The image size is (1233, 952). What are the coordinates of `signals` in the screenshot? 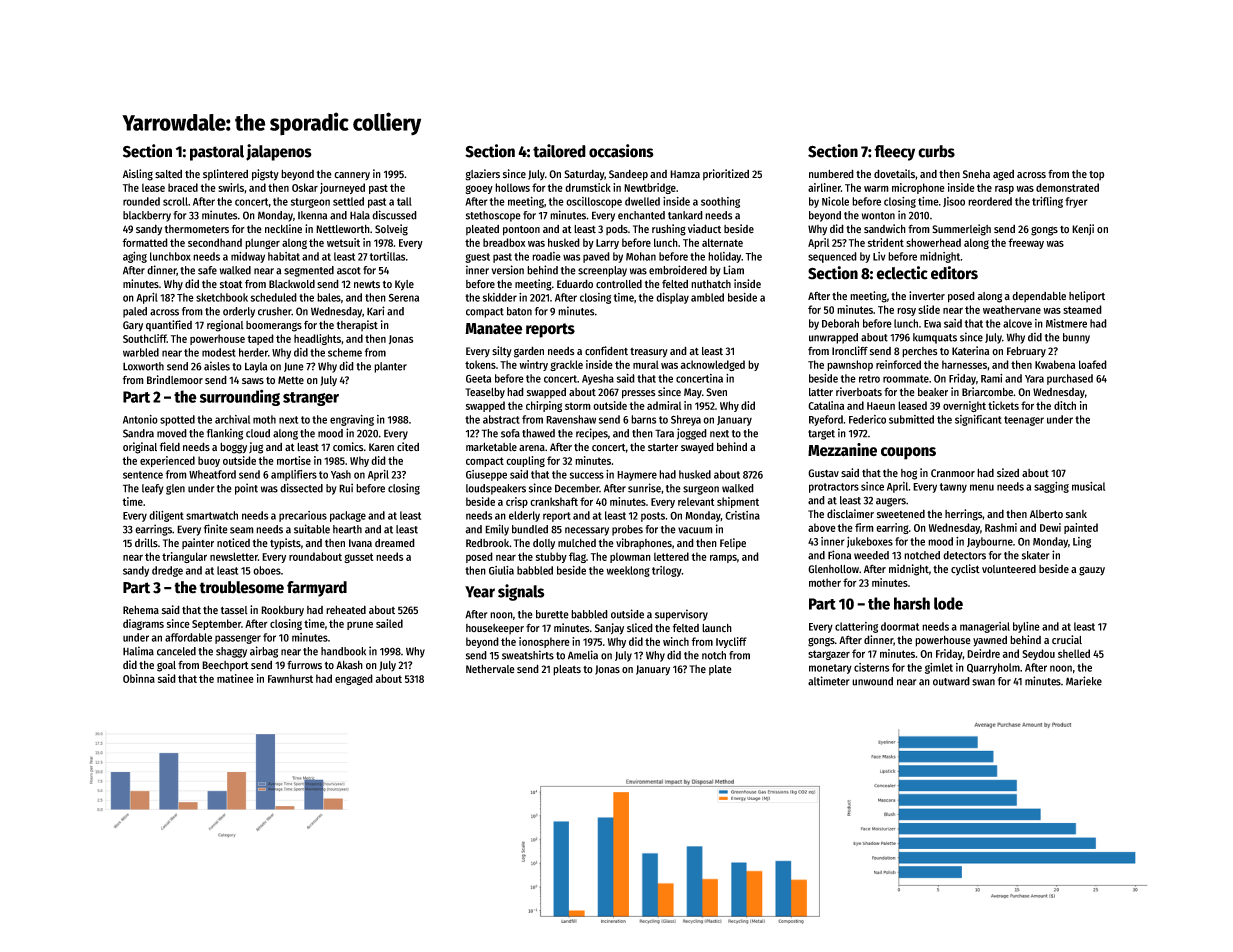 It's located at (521, 592).
